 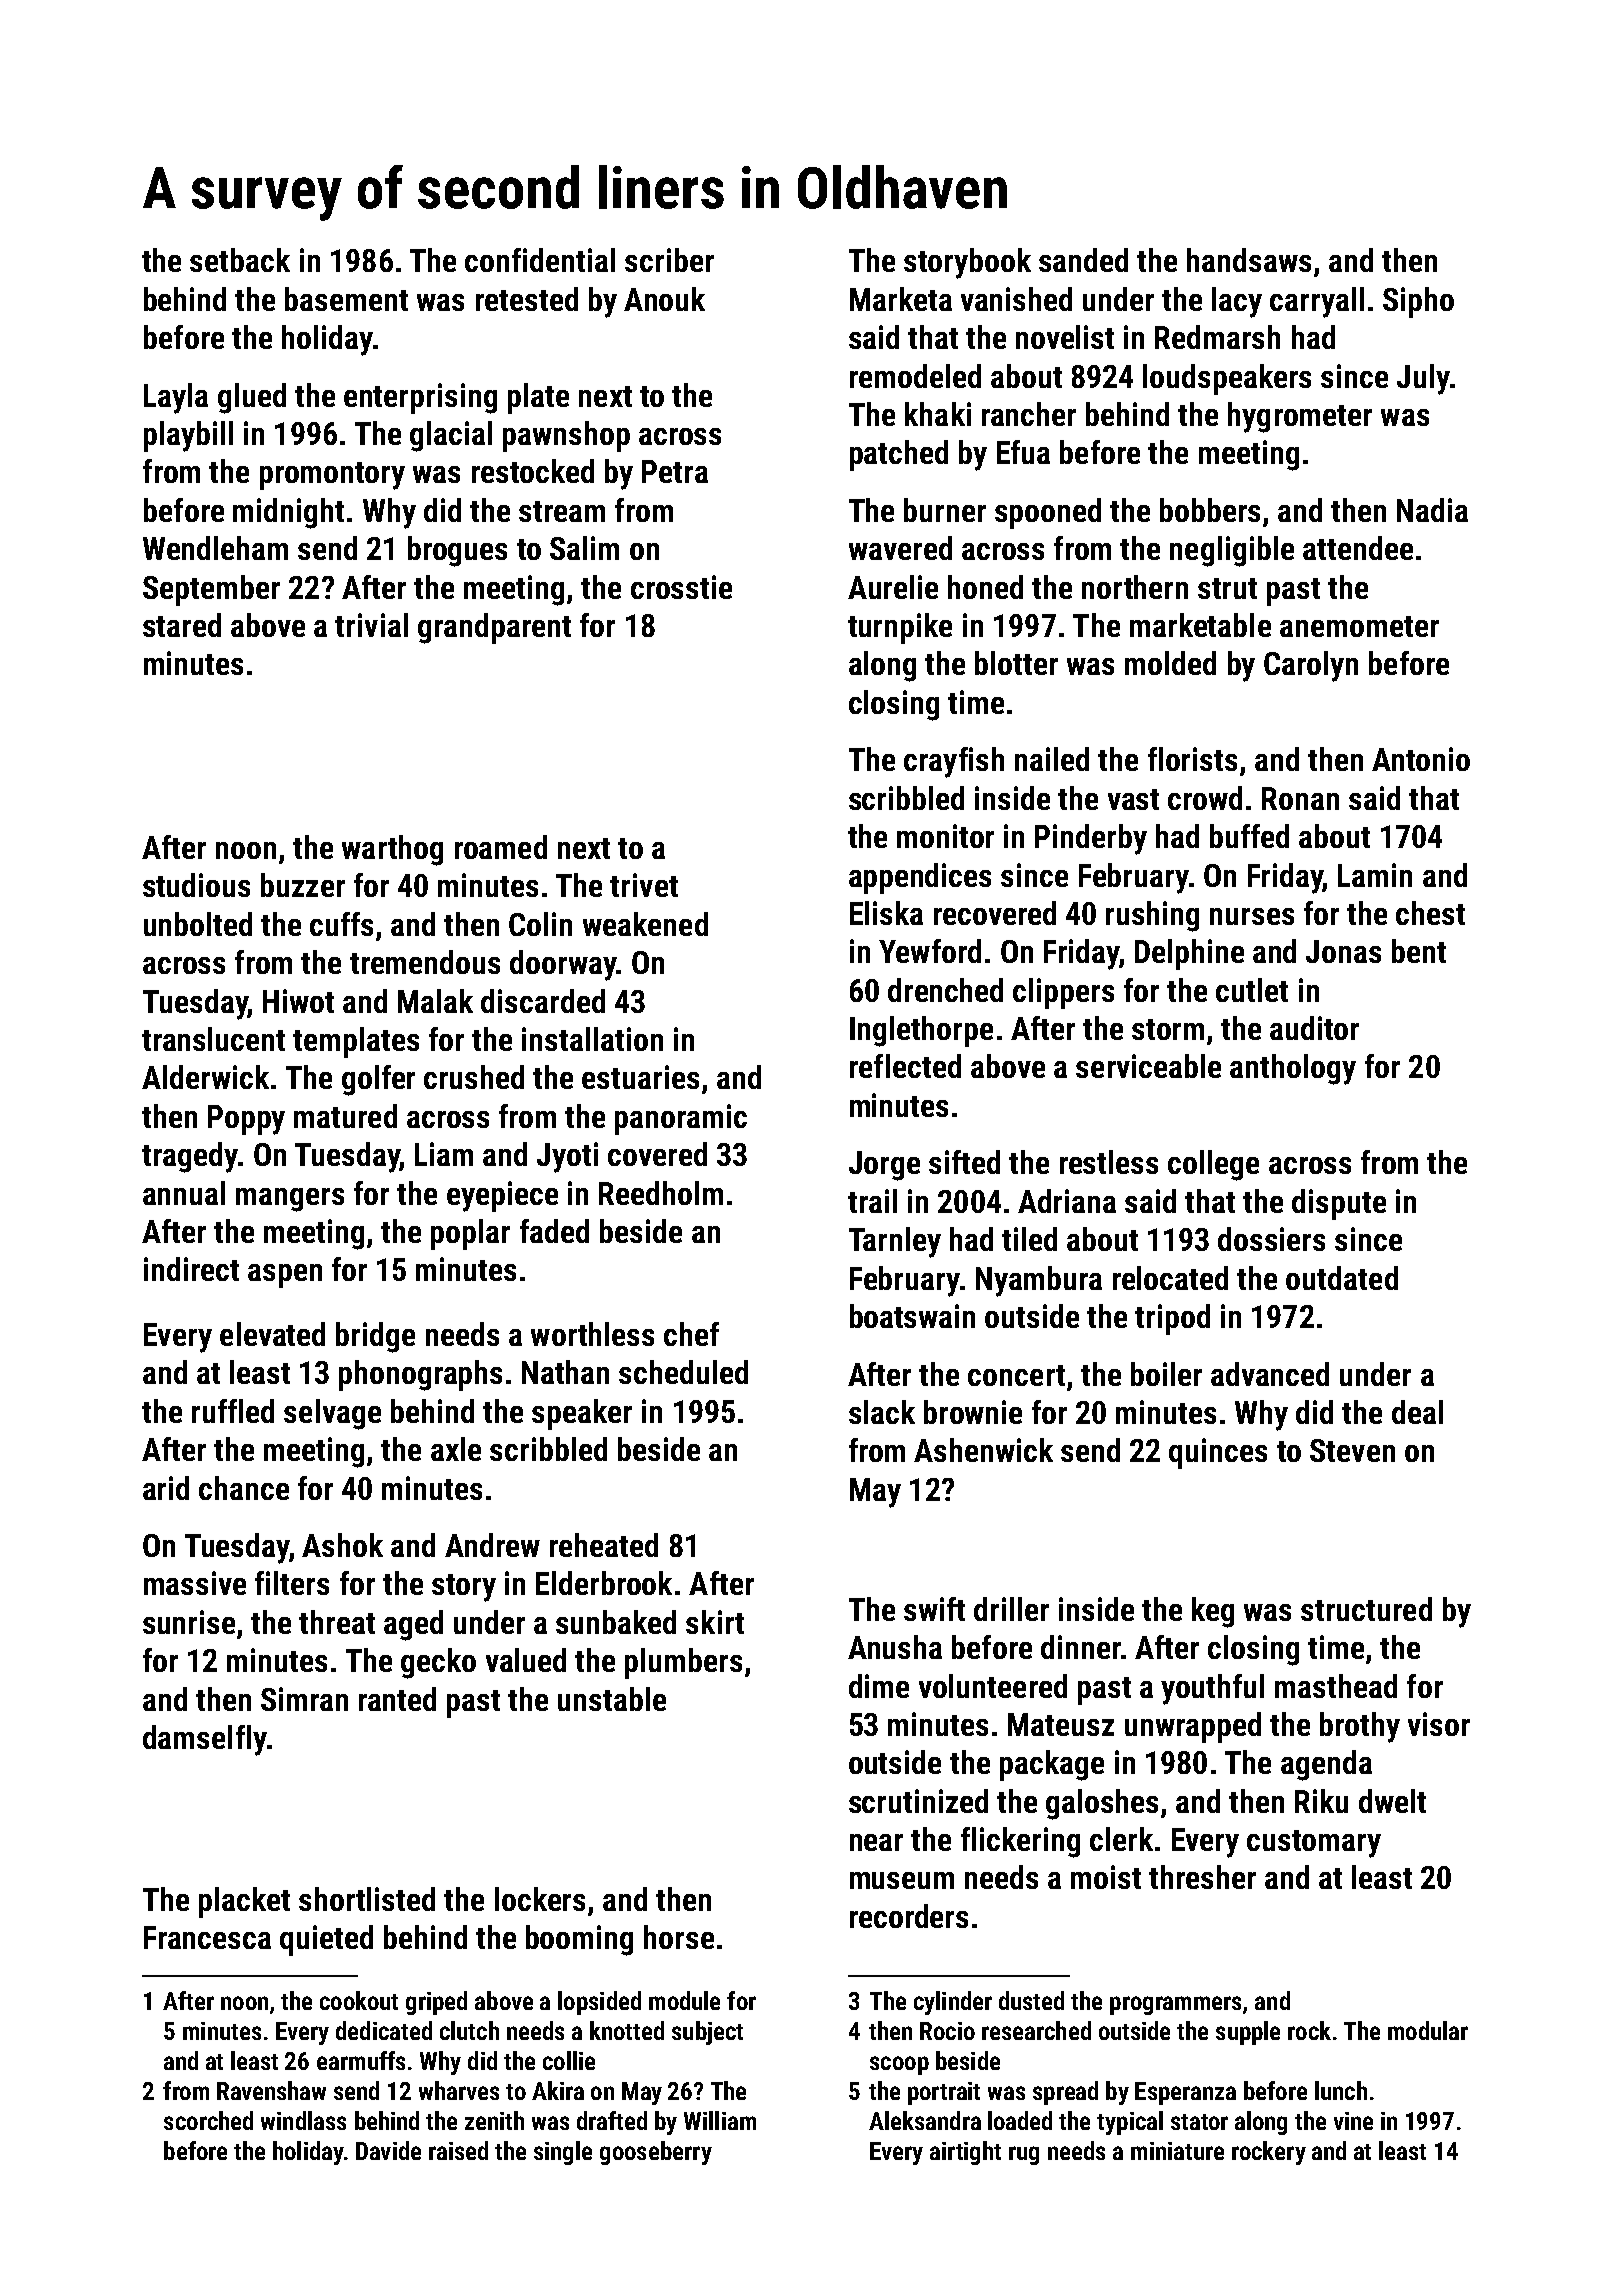 What do you see at coordinates (211, 590) in the image?
I see `September` at bounding box center [211, 590].
